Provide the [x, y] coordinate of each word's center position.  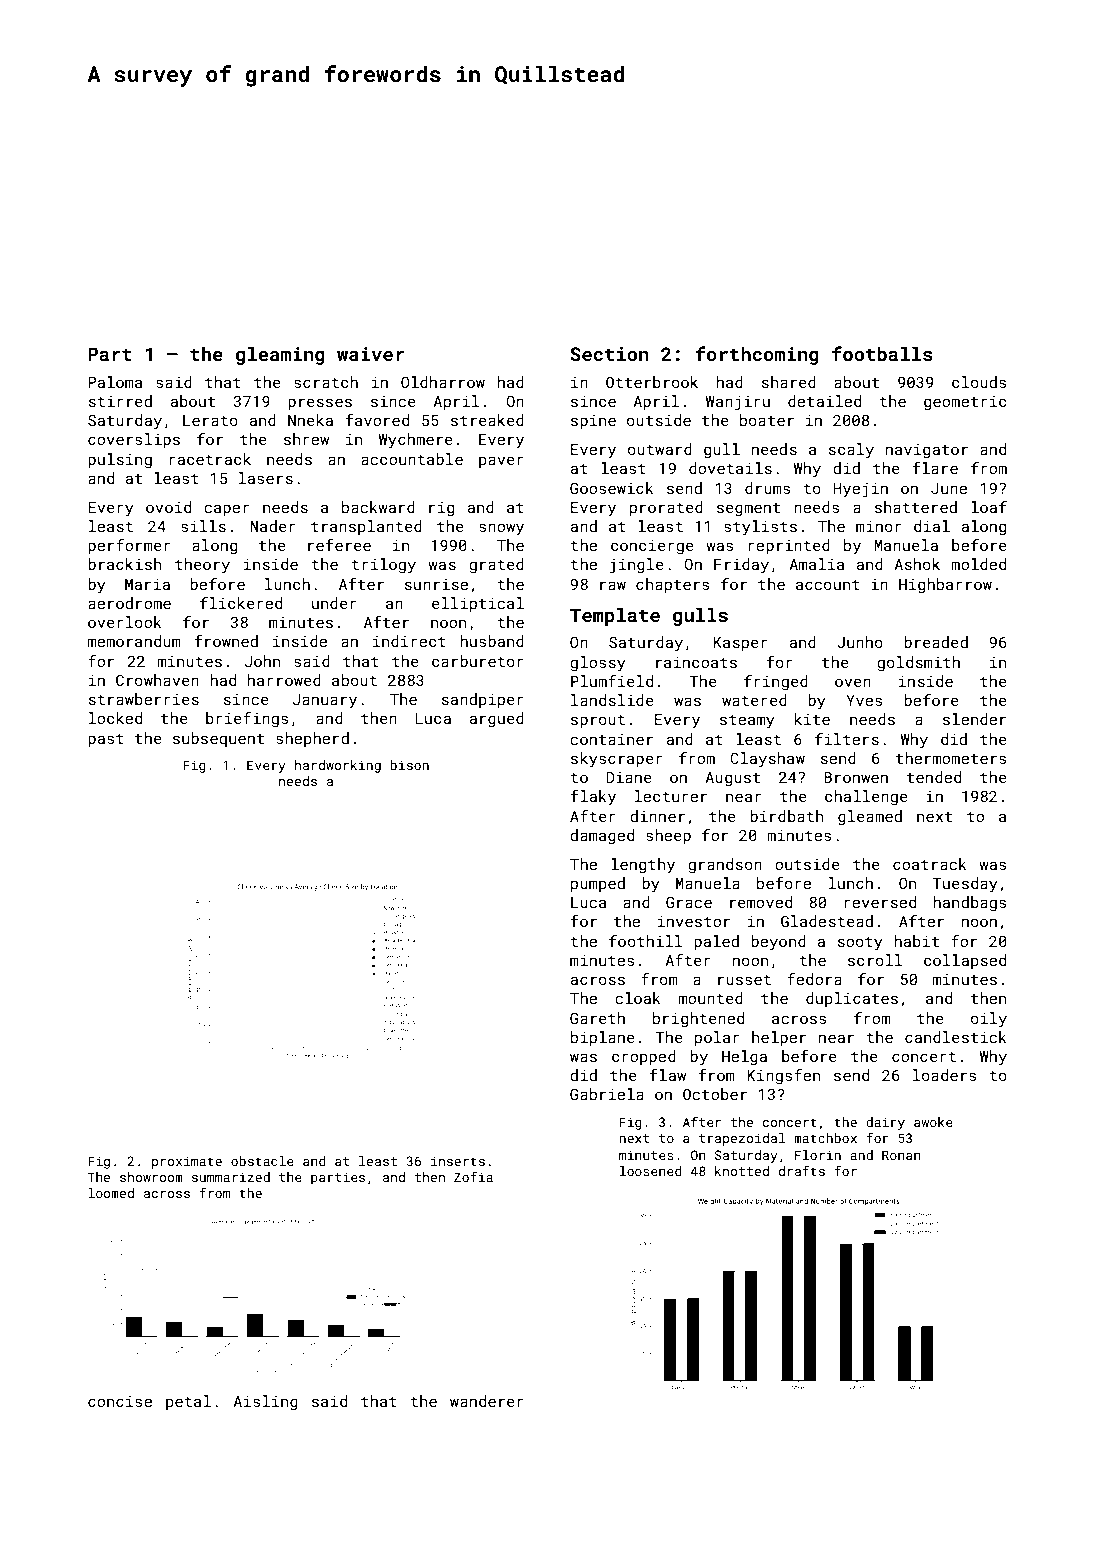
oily [989, 1020]
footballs [882, 353]
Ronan [901, 1155]
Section [609, 354]
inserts [458, 1161]
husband [492, 641]
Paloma [115, 382]
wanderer [487, 1401]
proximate [187, 1162]
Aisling [265, 1402]
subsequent [218, 739]
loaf [989, 507]
